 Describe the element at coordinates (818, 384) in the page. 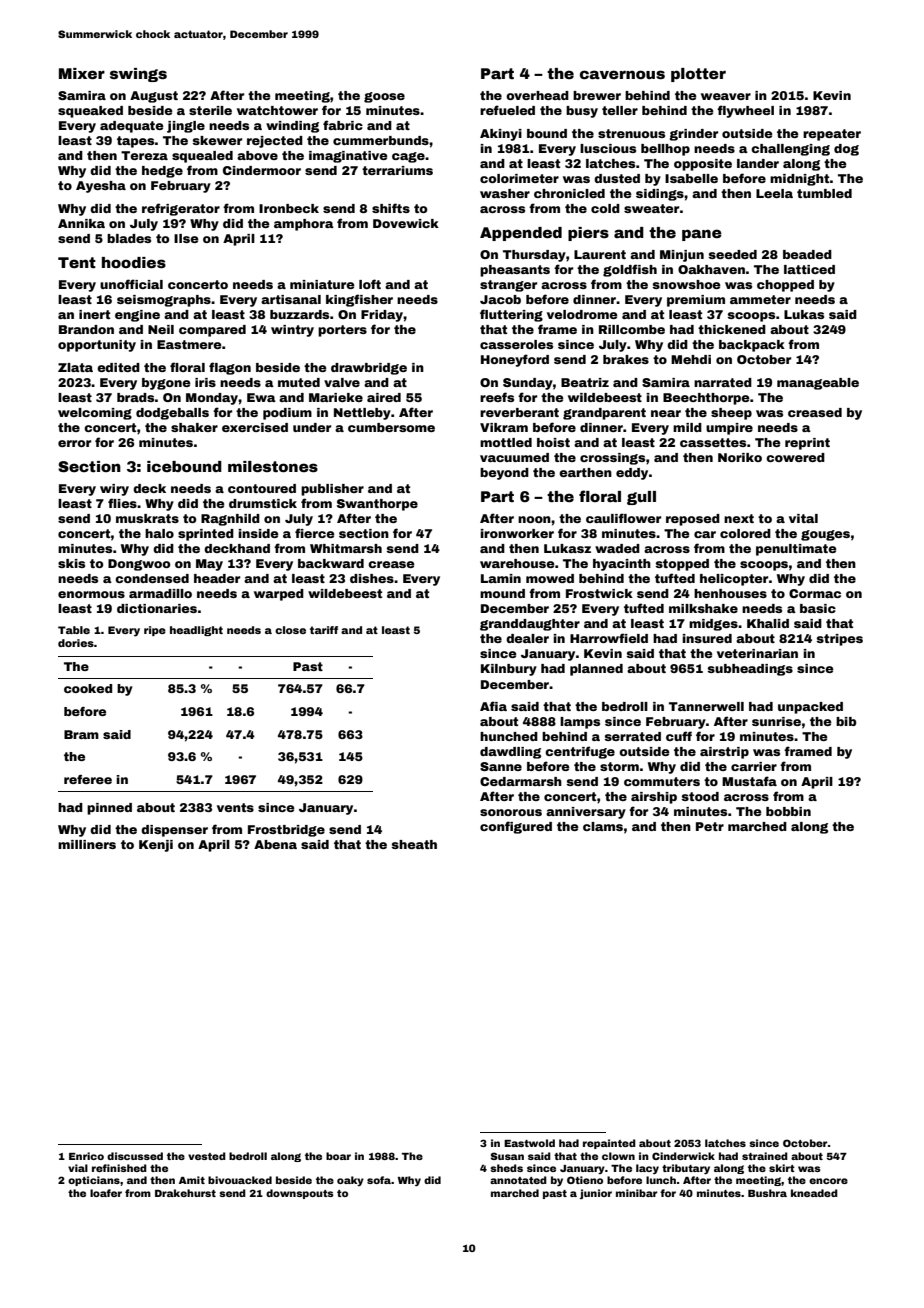

I see `manageable` at that location.
